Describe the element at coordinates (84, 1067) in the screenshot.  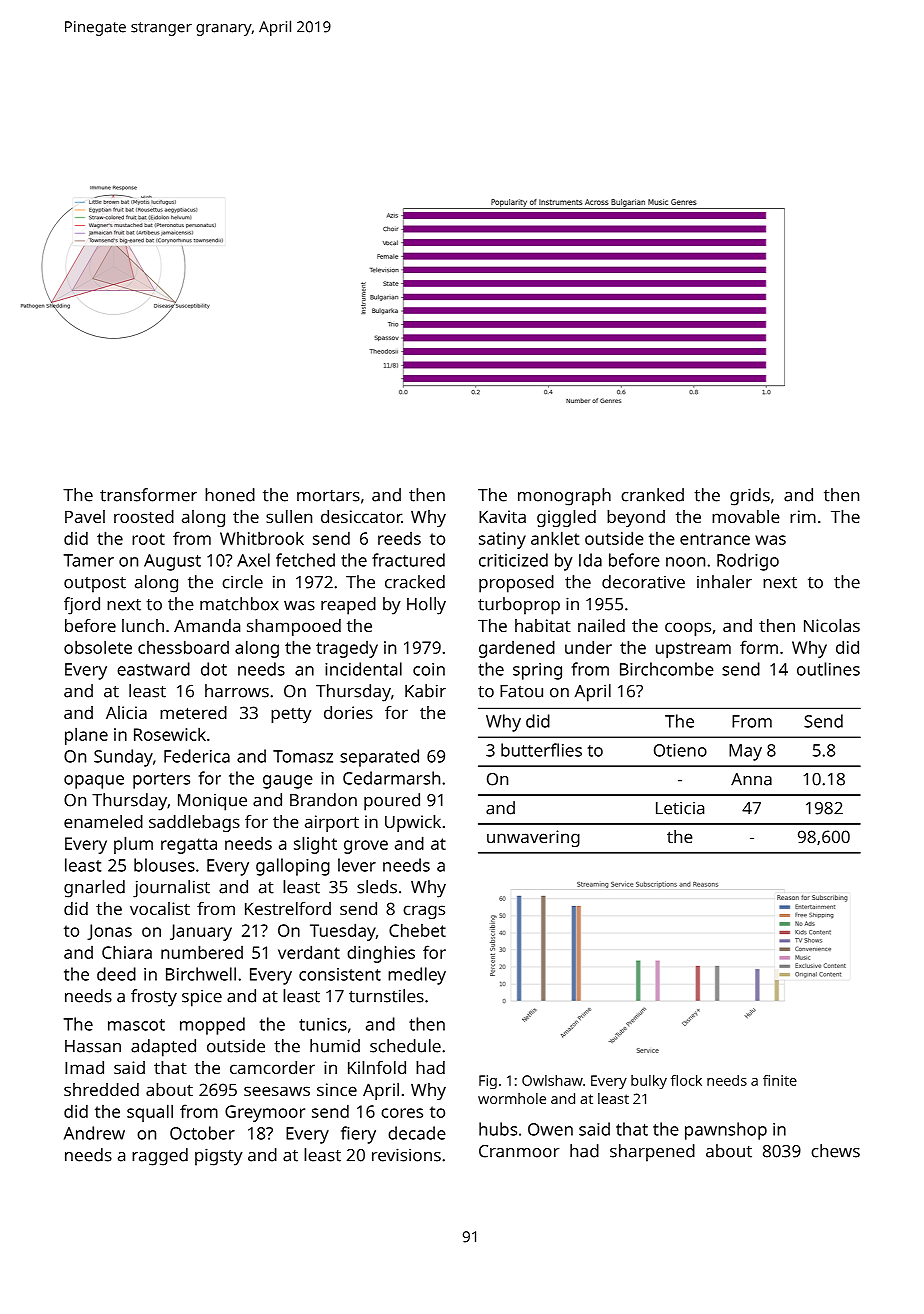
I see `Imad` at that location.
